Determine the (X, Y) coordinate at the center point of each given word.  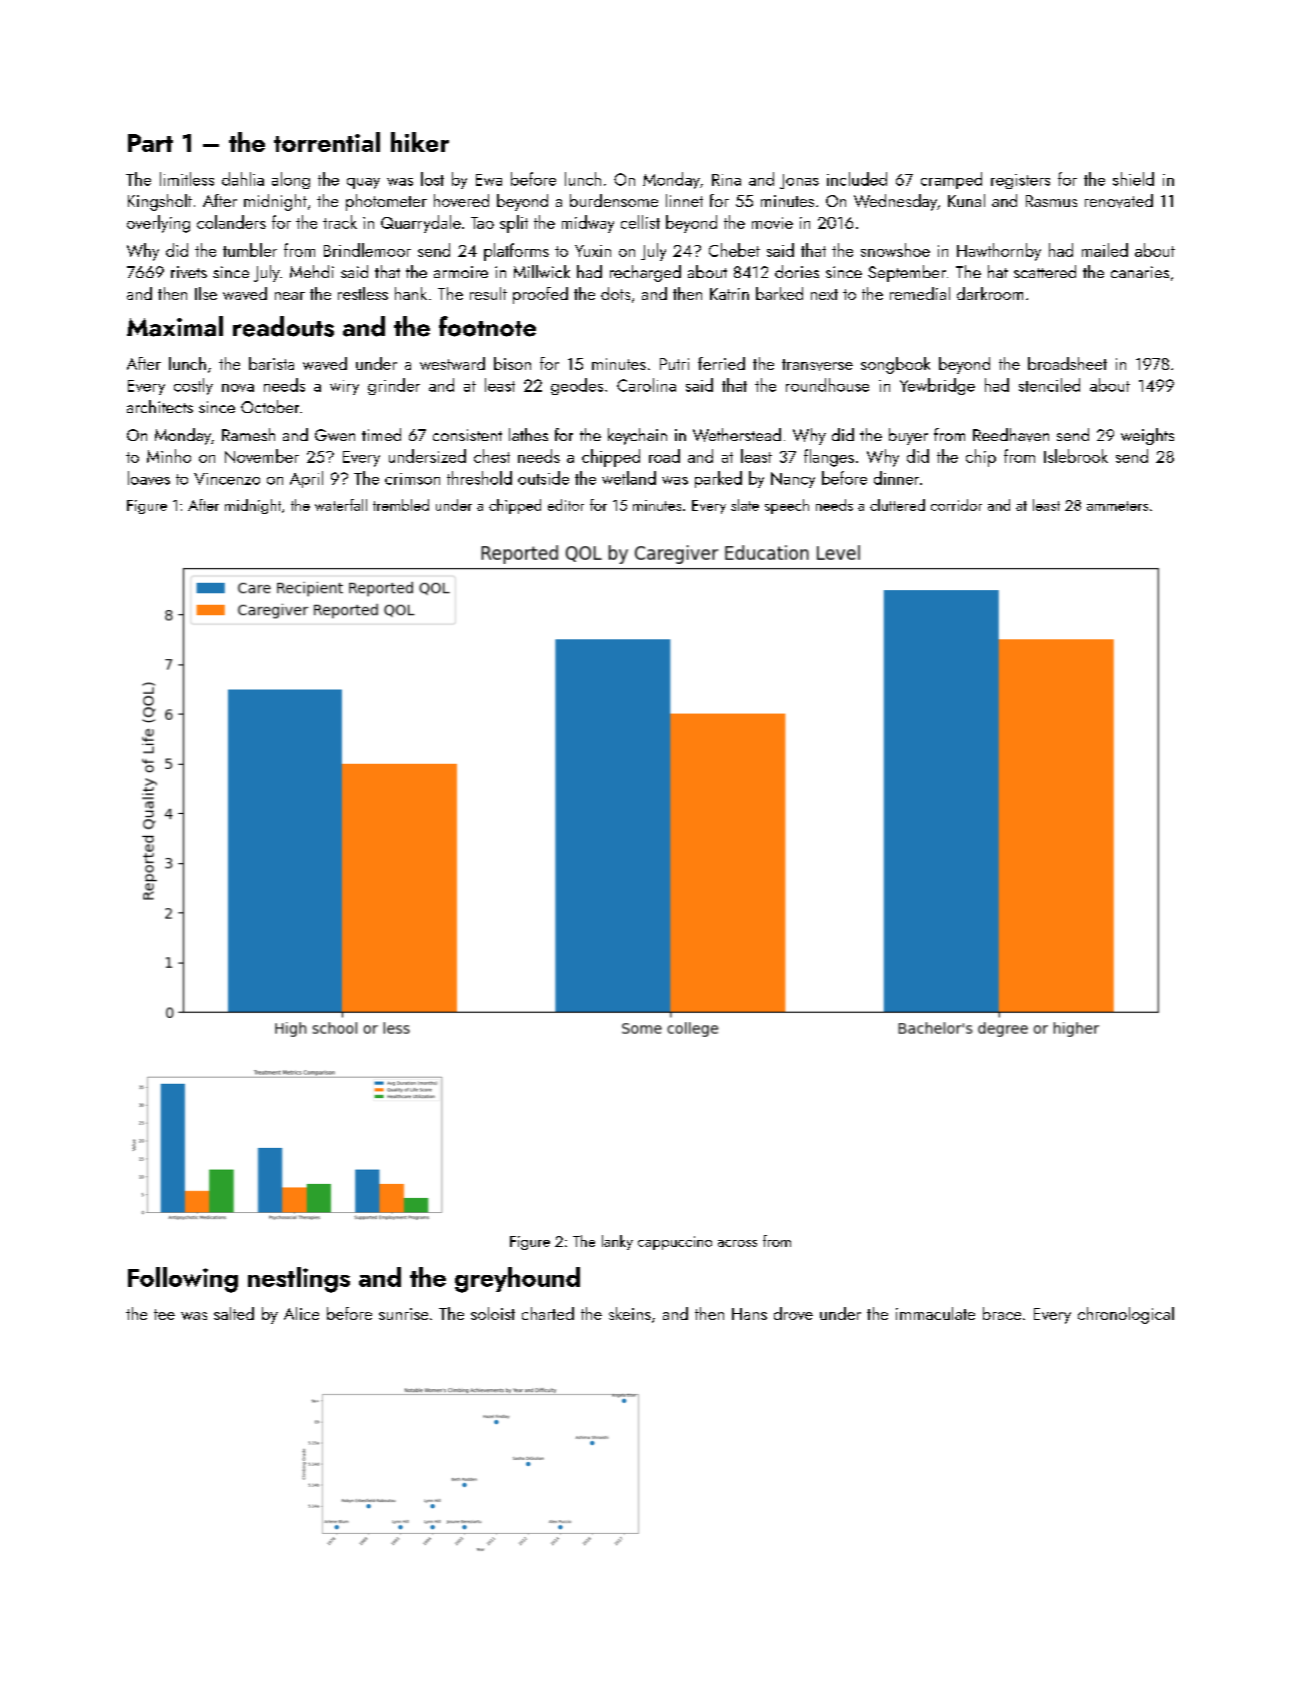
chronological (1126, 1315)
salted (234, 1313)
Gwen (335, 435)
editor (566, 505)
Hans (749, 1314)
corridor (956, 505)
